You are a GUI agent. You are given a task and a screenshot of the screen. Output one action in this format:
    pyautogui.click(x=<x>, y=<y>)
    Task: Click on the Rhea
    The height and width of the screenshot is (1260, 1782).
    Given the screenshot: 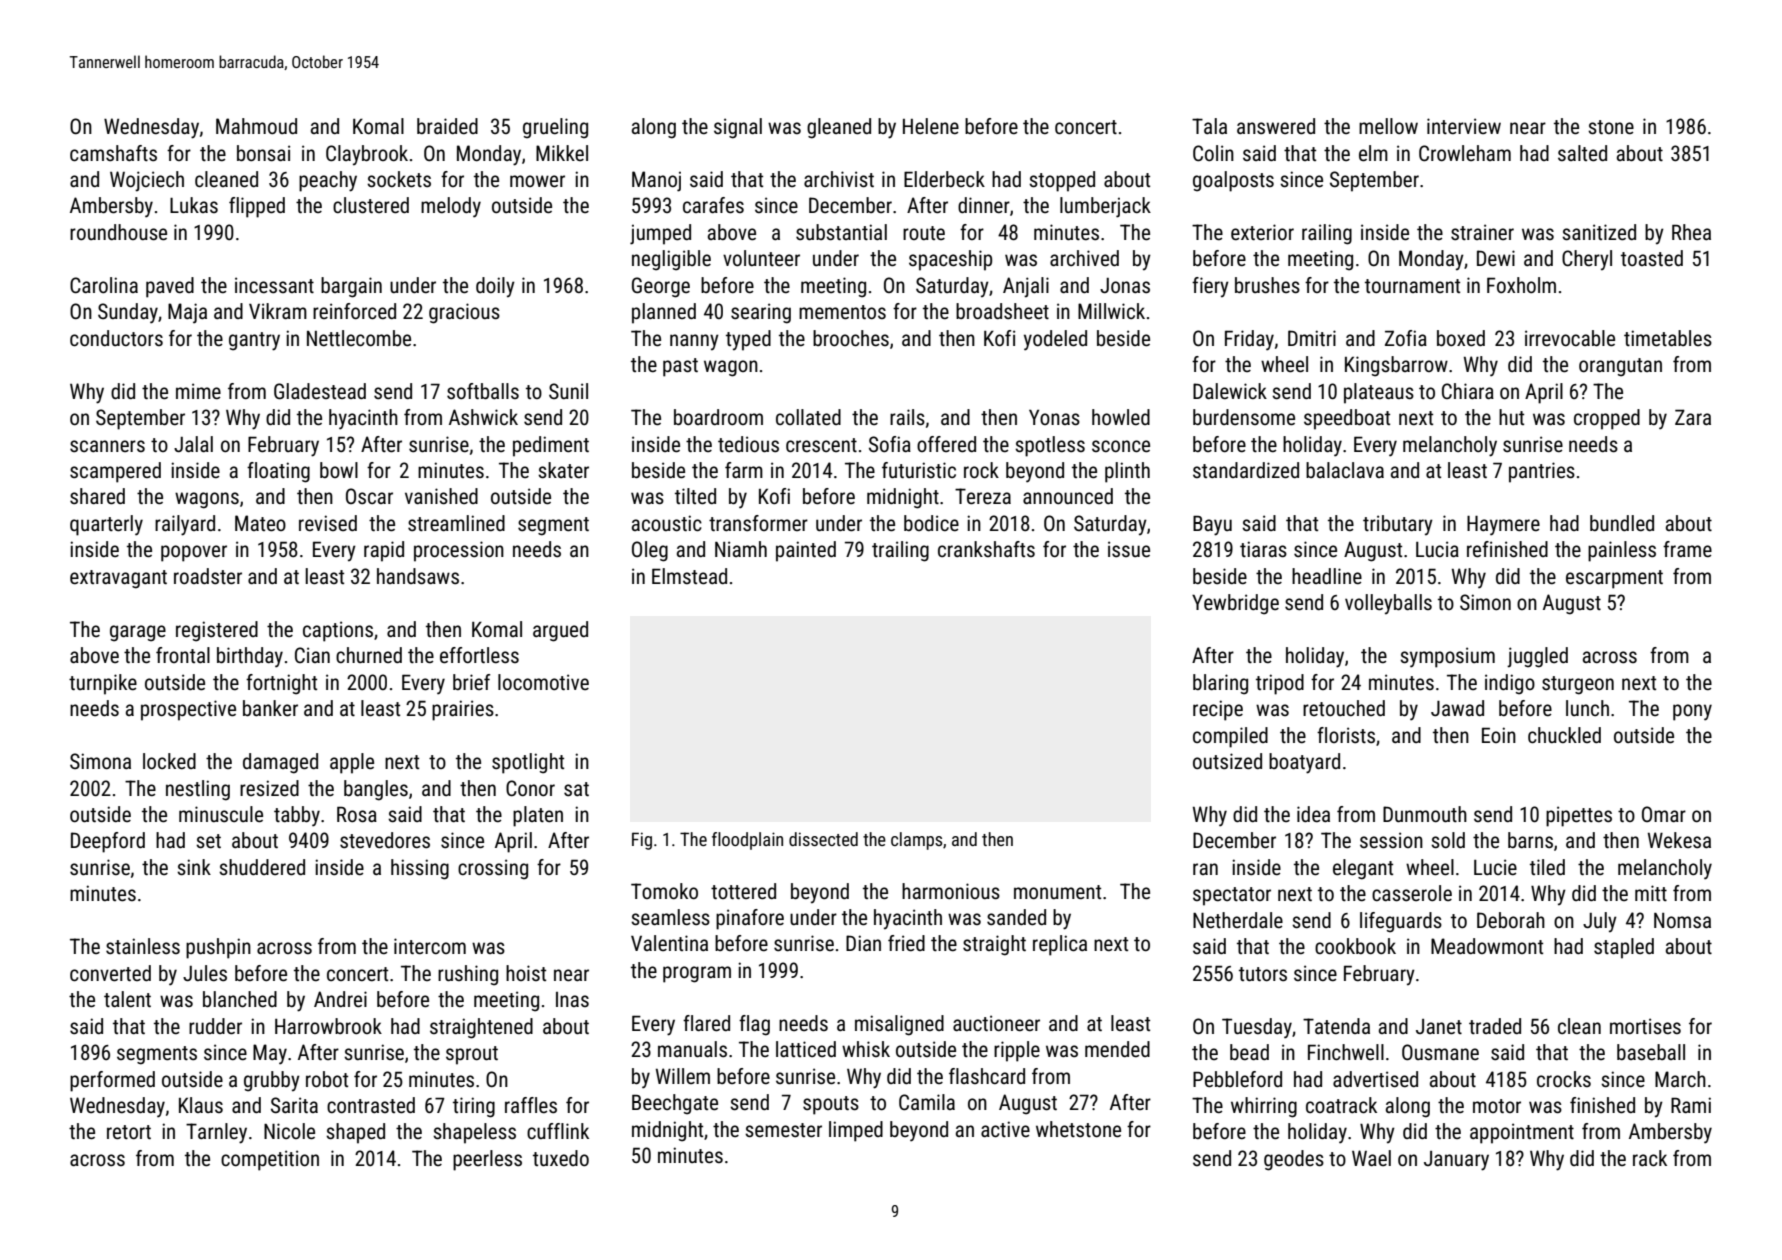 What is the action you would take?
    pyautogui.click(x=1691, y=232)
